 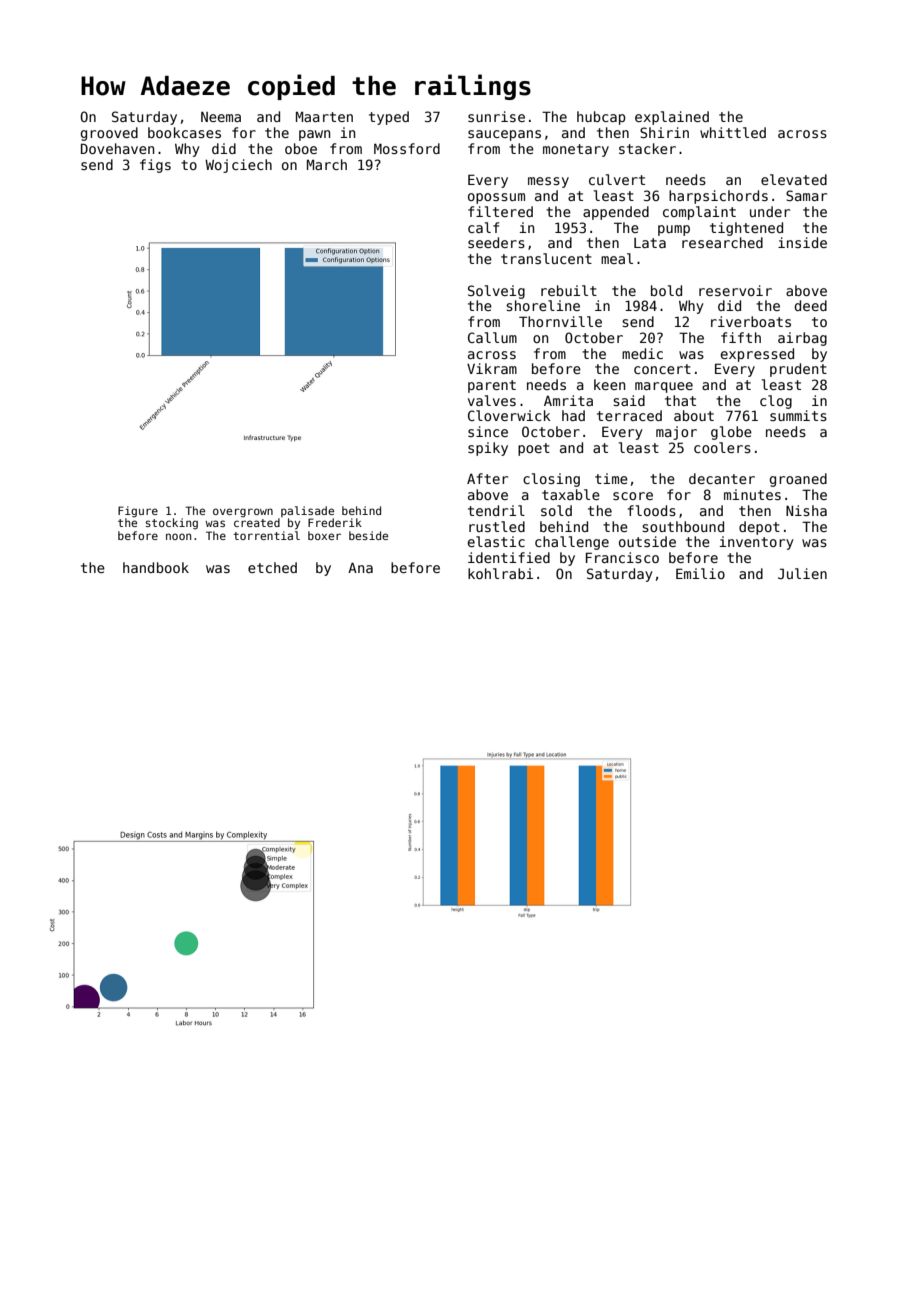 What do you see at coordinates (156, 567) in the screenshot?
I see `handbook` at bounding box center [156, 567].
